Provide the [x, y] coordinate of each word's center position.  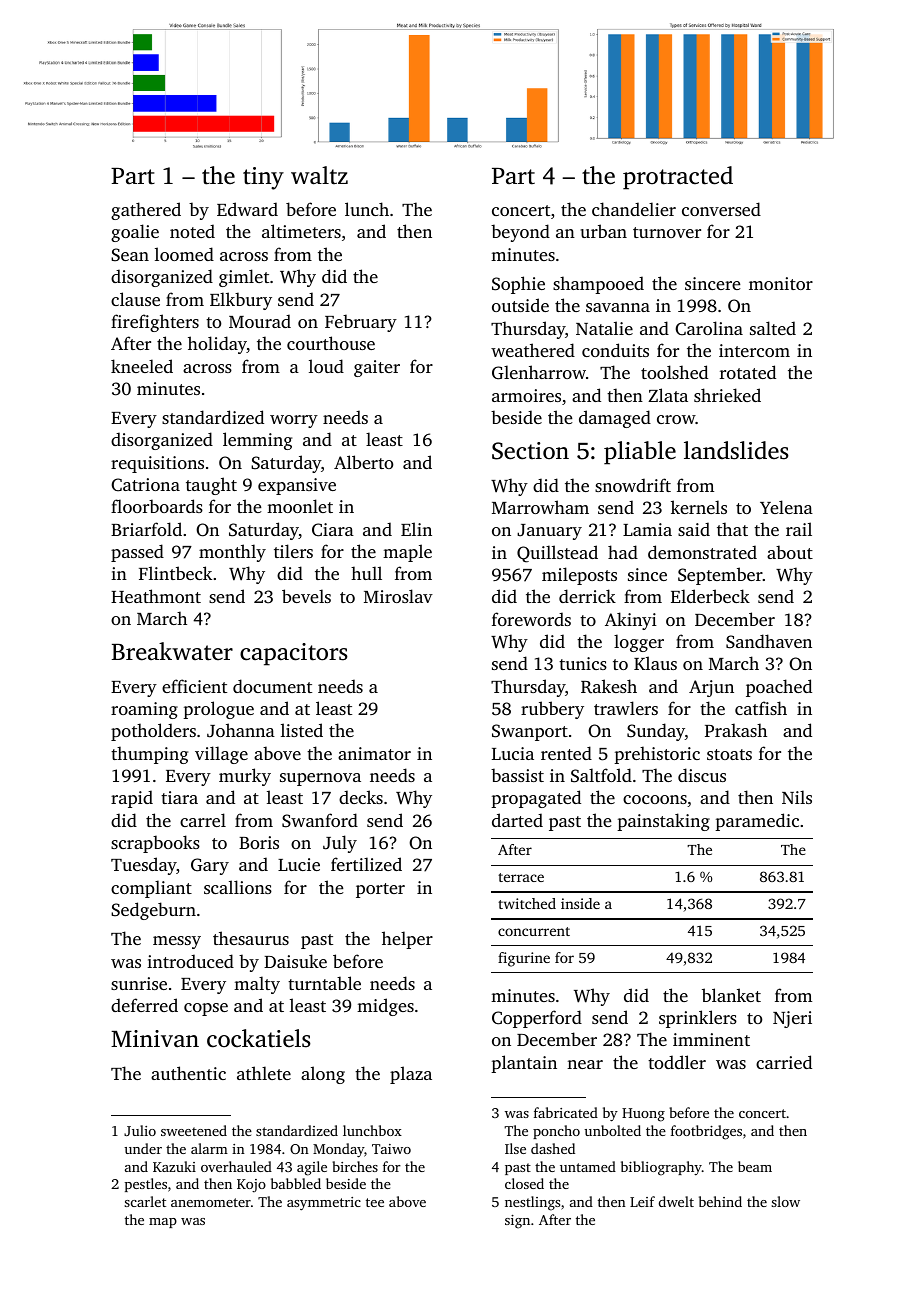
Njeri [792, 1019]
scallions [238, 887]
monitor [781, 283]
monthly [232, 553]
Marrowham [540, 507]
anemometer [211, 1202]
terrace [521, 877]
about [790, 552]
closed [524, 1183]
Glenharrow [539, 372]
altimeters [301, 231]
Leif [642, 1201]
